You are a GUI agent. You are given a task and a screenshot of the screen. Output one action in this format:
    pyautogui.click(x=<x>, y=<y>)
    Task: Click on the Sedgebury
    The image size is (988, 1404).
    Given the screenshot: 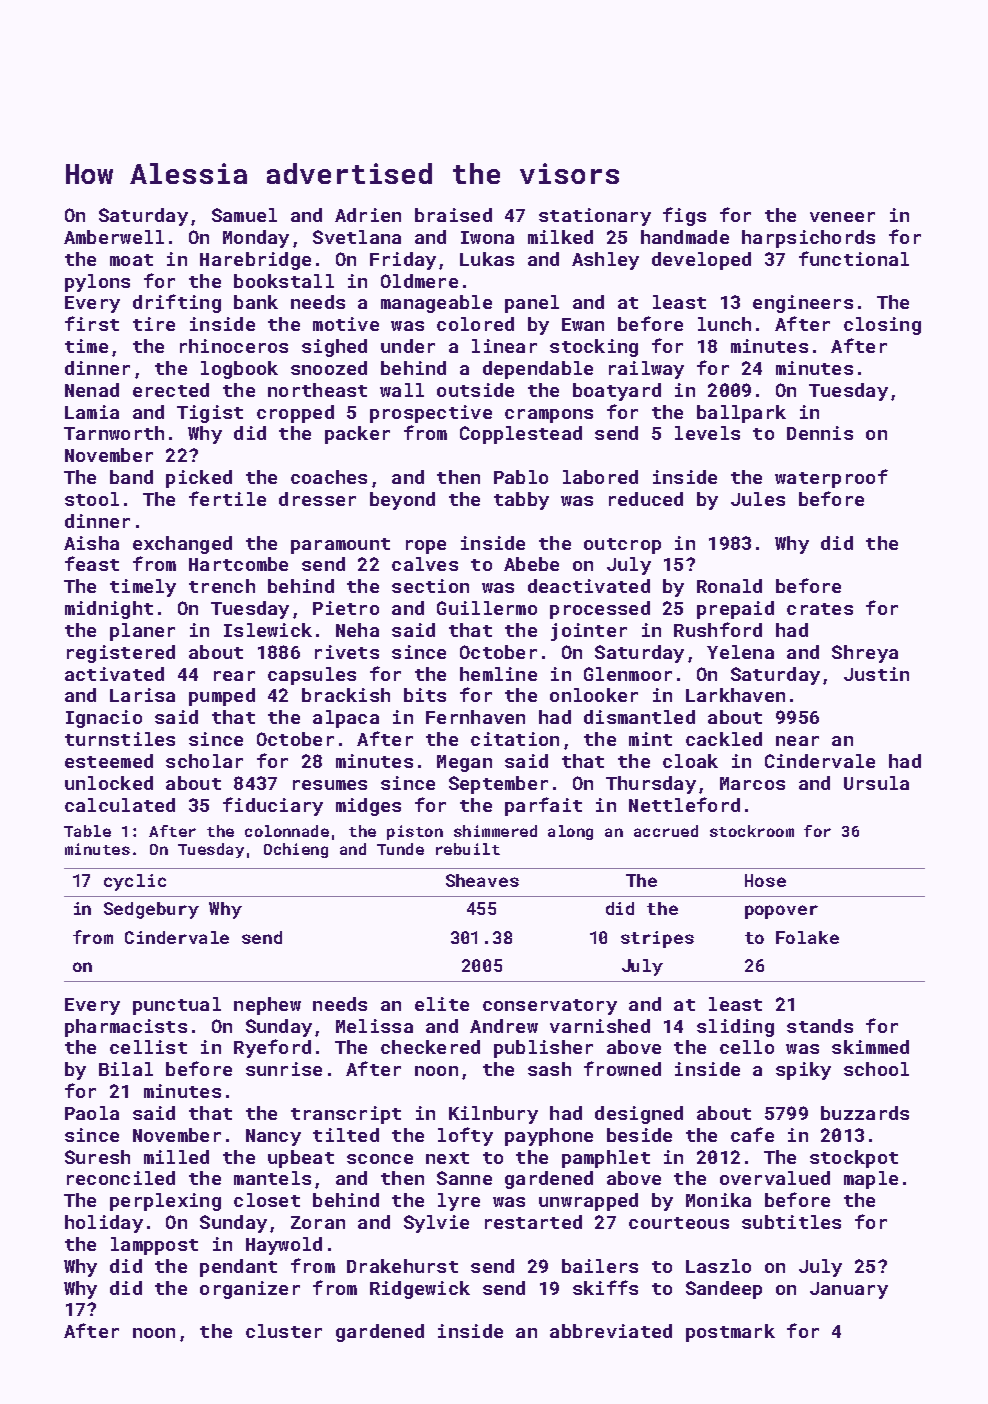 What is the action you would take?
    pyautogui.click(x=151, y=910)
